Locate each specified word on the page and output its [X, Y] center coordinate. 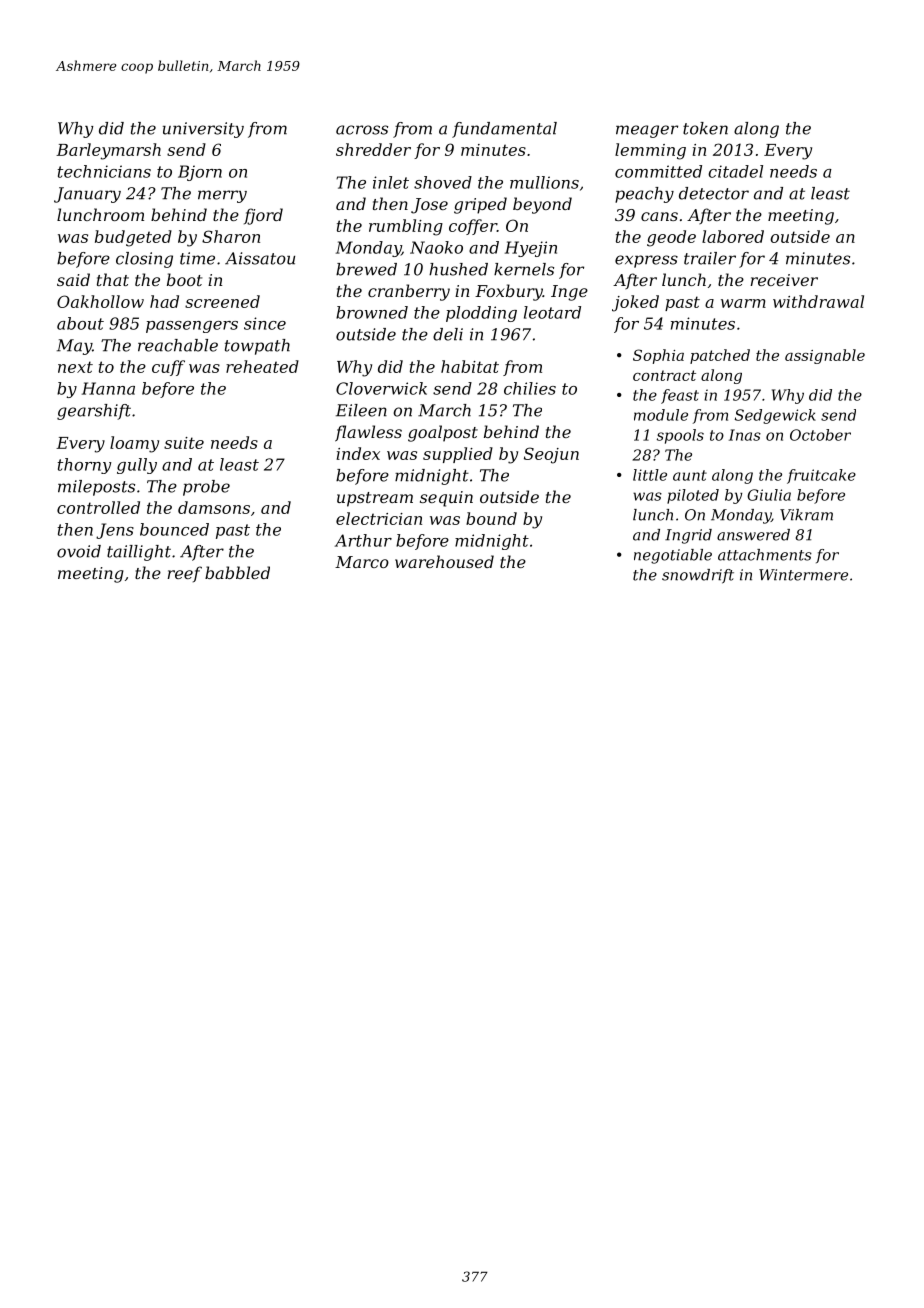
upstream [375, 499]
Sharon [231, 236]
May [74, 347]
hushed [458, 269]
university [203, 130]
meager [647, 131]
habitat [470, 366]
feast [680, 396]
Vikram [806, 515]
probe [206, 488]
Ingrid [688, 536]
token [705, 128]
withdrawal [818, 301]
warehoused [444, 561]
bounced [174, 529]
